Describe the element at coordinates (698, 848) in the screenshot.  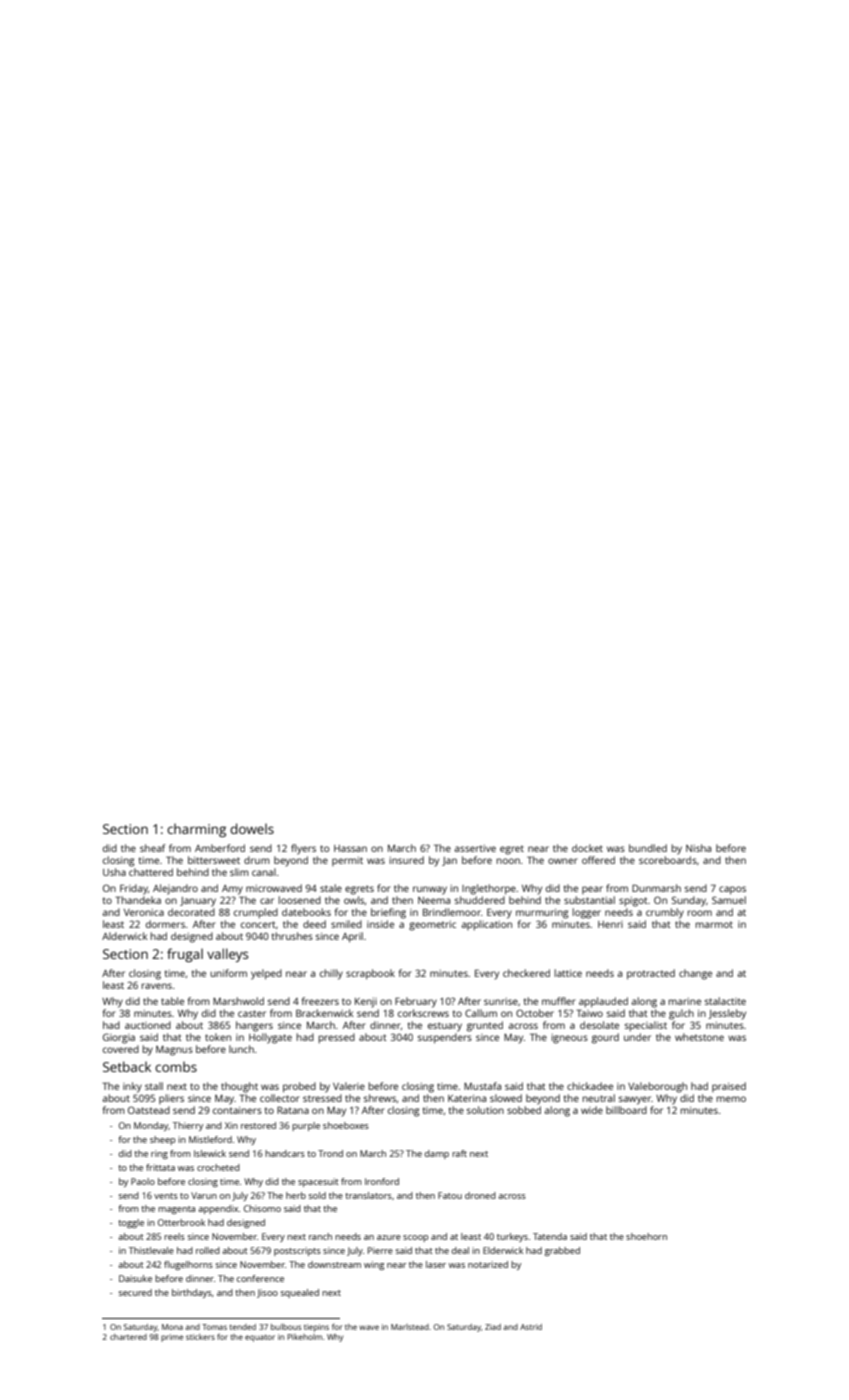
I see `Nisha` at that location.
